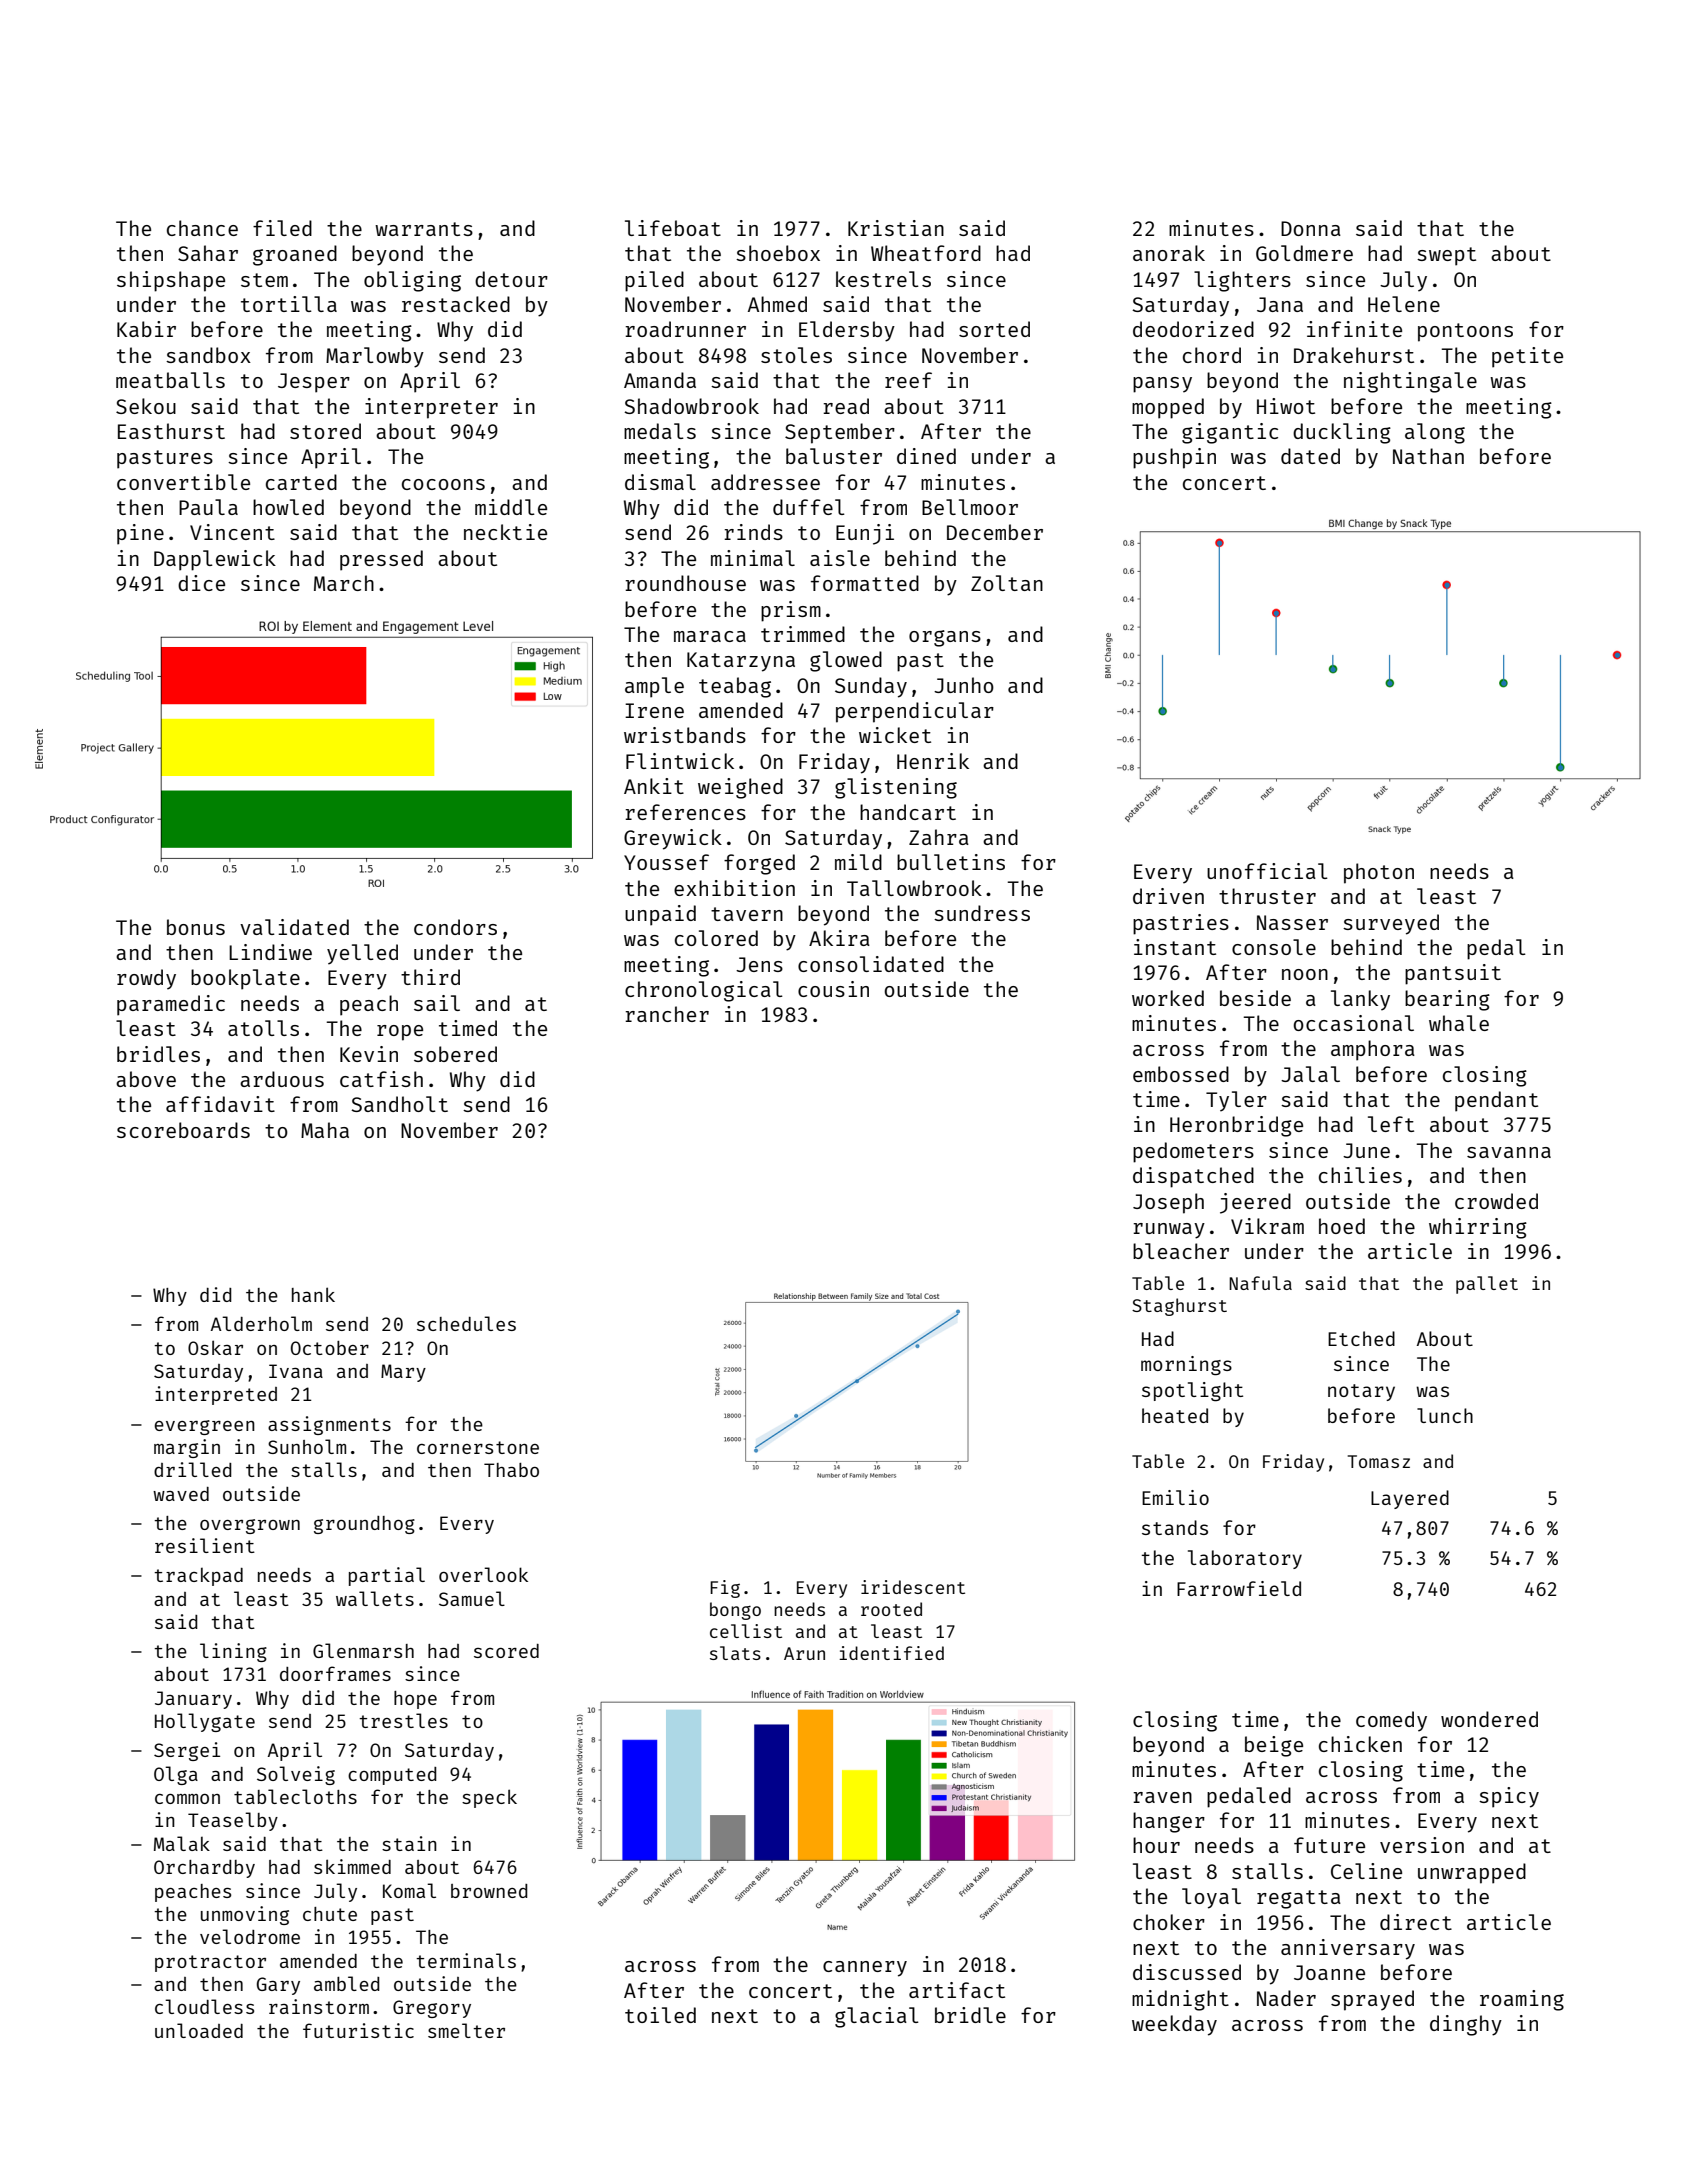 The width and height of the page is (1683, 2178). What do you see at coordinates (673, 228) in the page?
I see `lifeboat` at bounding box center [673, 228].
